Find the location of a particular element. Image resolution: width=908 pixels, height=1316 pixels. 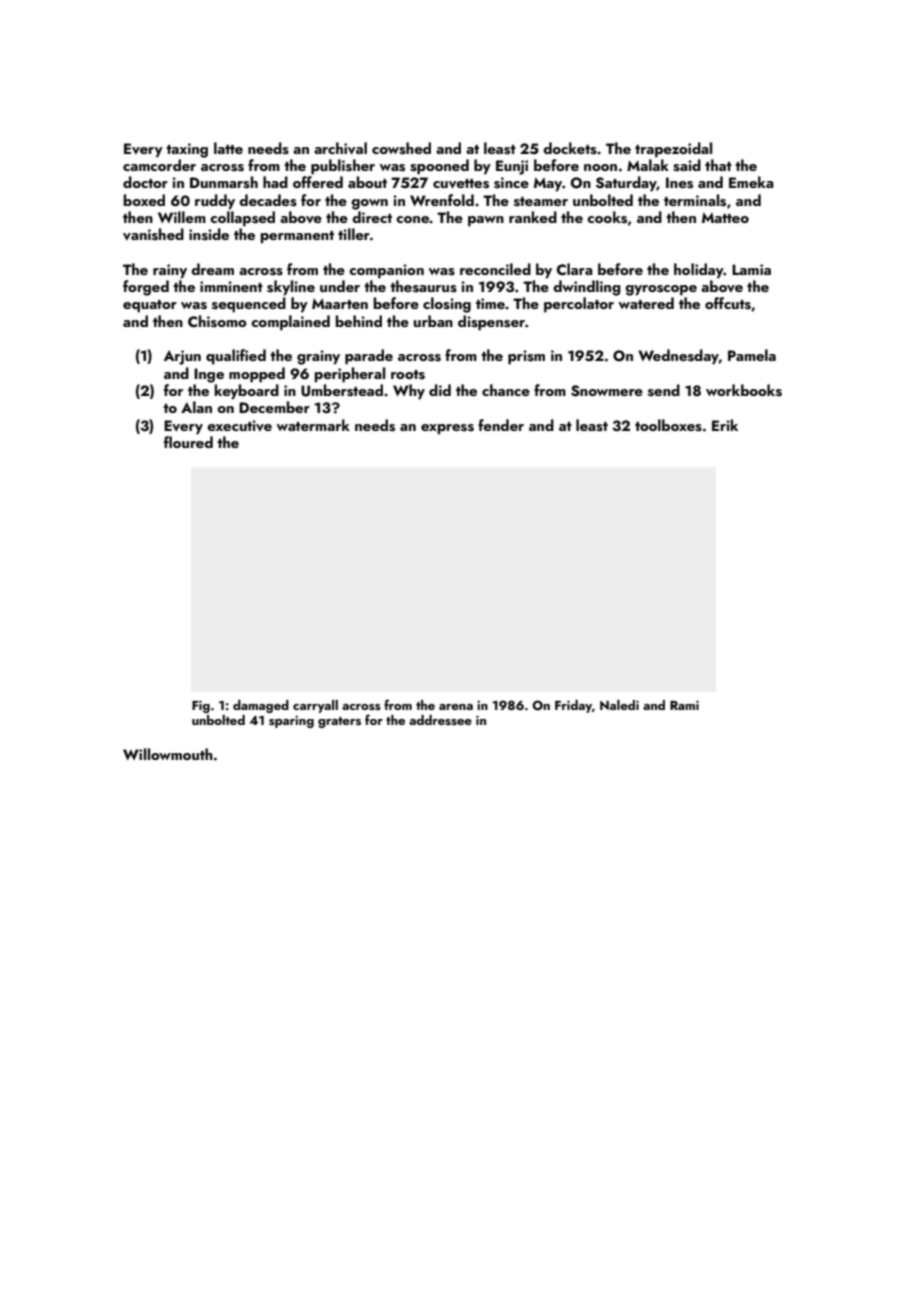

Wednesday is located at coordinates (678, 357).
